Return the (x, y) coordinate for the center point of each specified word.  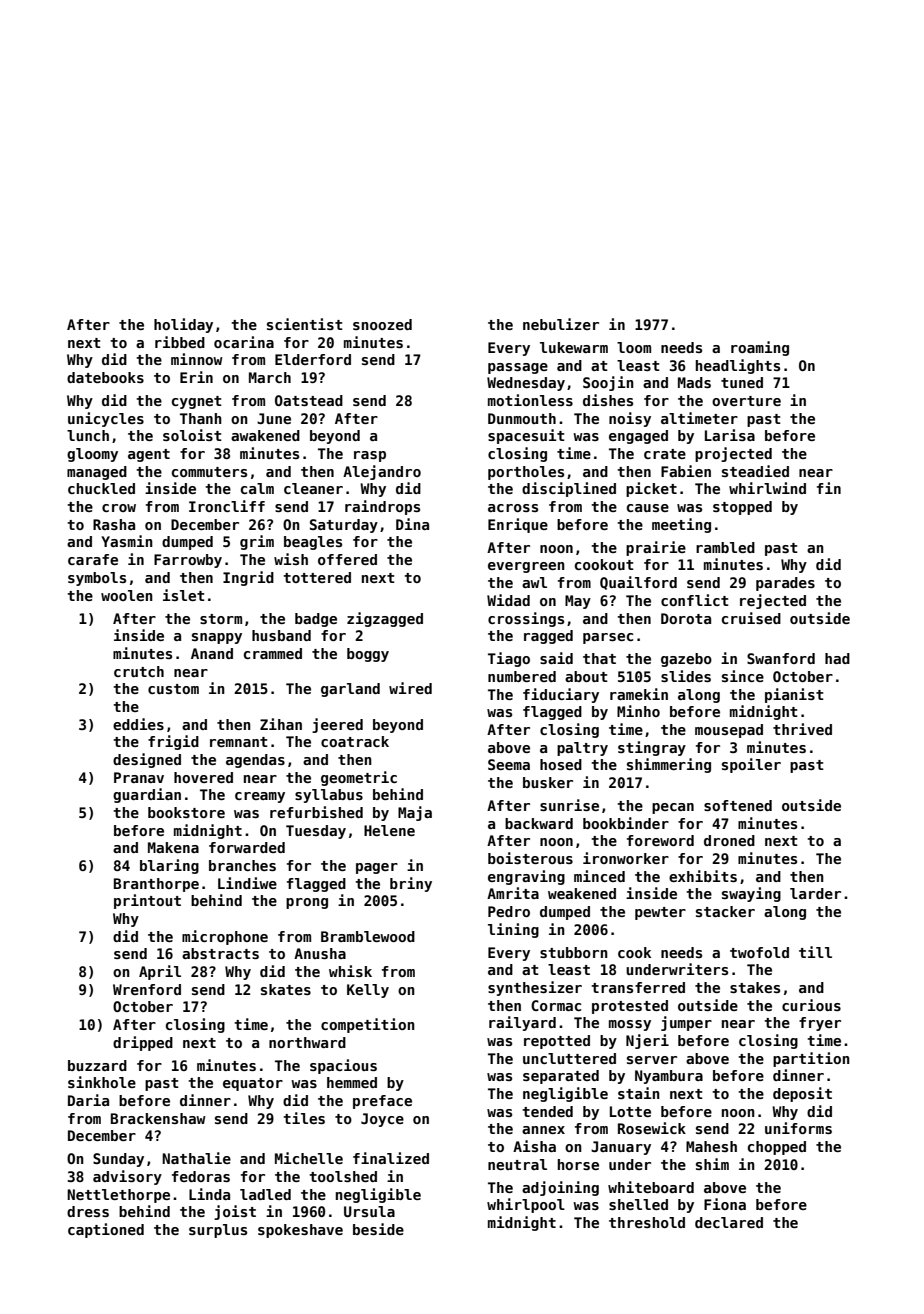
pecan (673, 808)
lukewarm (574, 347)
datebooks (105, 377)
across (513, 508)
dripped (143, 1043)
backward (539, 823)
